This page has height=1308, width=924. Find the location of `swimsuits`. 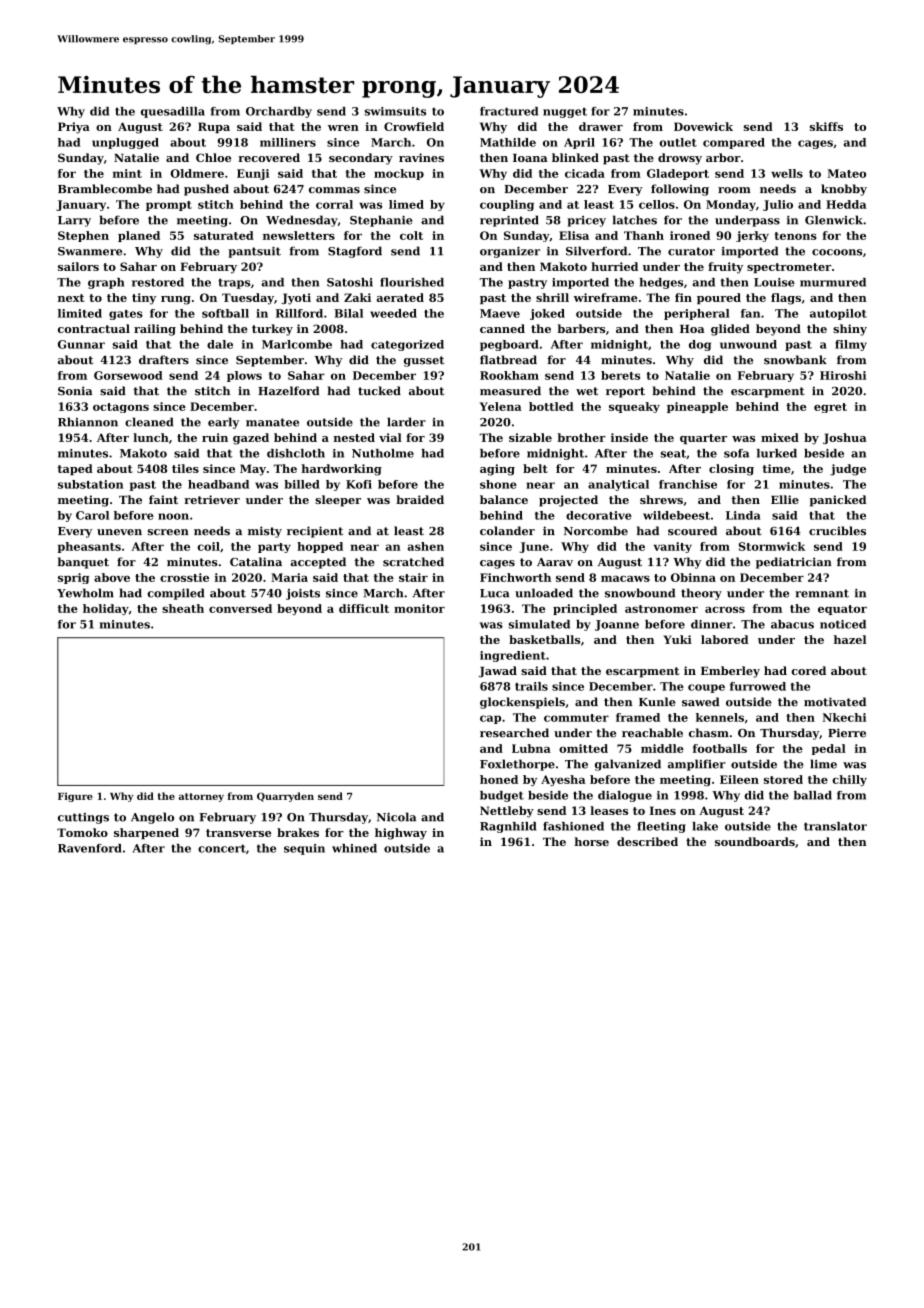

swimsuits is located at coordinates (395, 111).
